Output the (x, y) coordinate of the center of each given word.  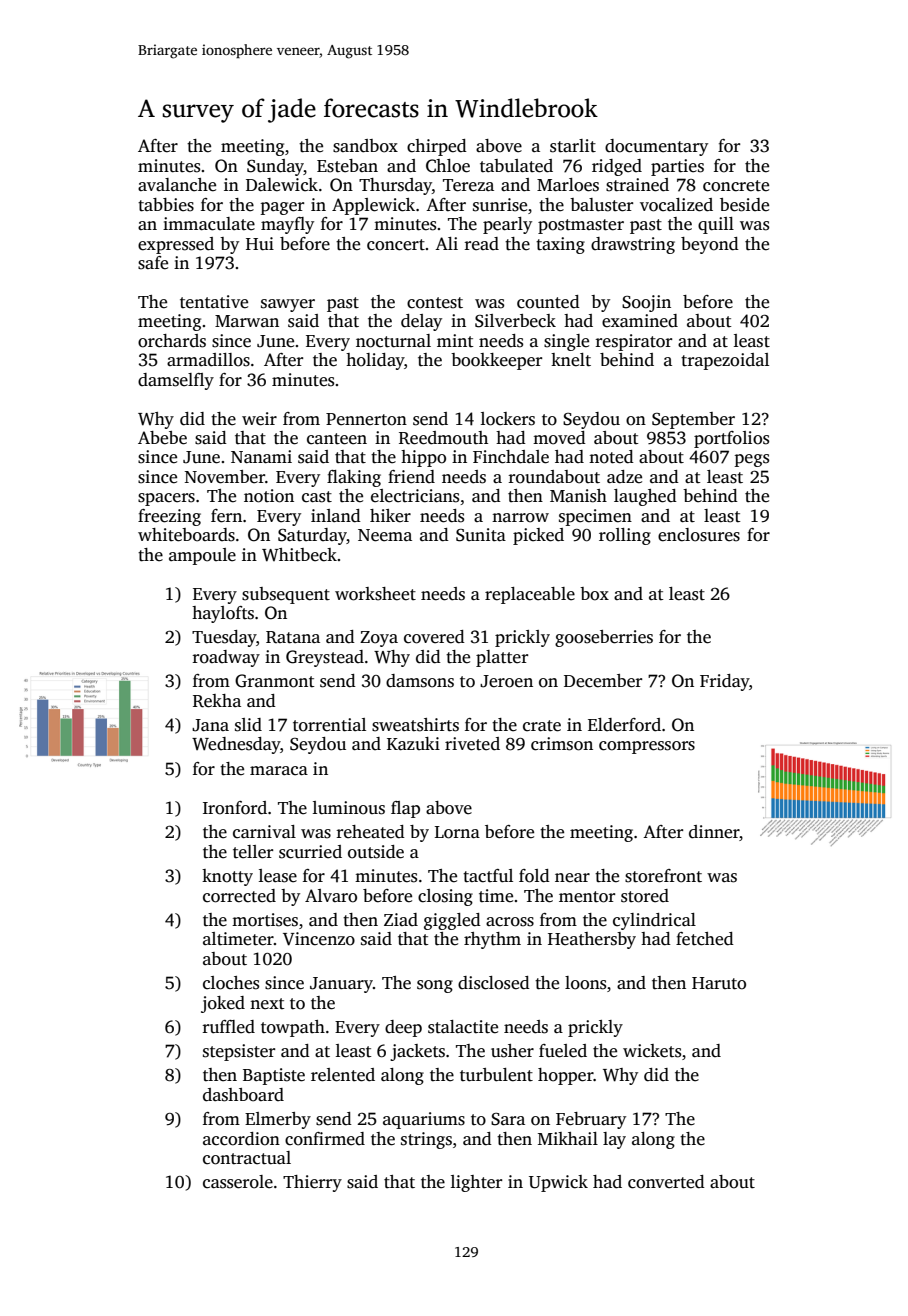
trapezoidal (725, 361)
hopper (566, 1076)
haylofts (223, 614)
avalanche (177, 185)
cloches (231, 983)
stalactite (463, 1027)
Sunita (481, 535)
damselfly (176, 381)
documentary (656, 147)
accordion (241, 1139)
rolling (625, 536)
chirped (437, 147)
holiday (375, 361)
